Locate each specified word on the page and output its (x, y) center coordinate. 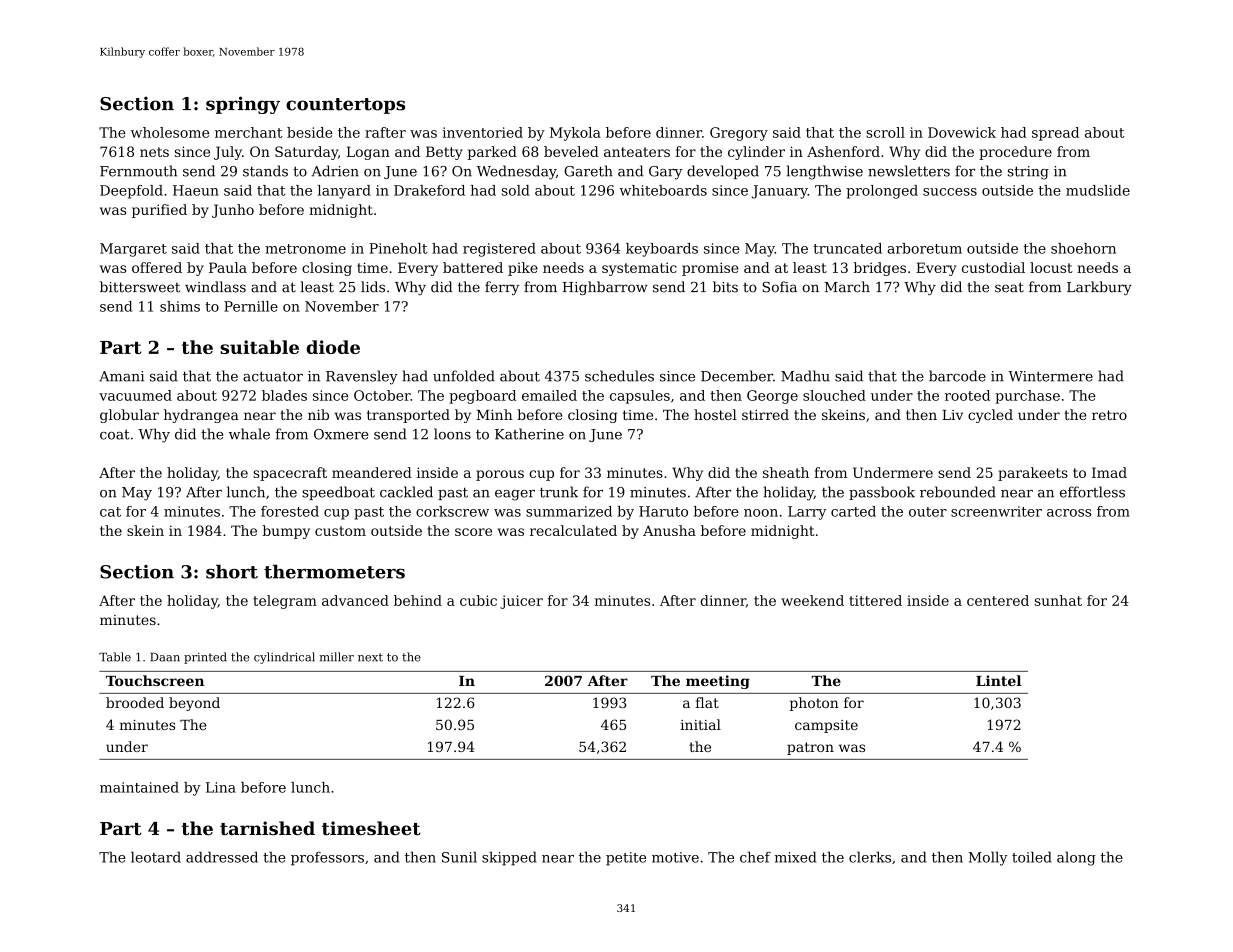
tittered (875, 600)
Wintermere (1050, 376)
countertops (345, 106)
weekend (812, 600)
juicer (521, 602)
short (232, 571)
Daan (165, 657)
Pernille (251, 306)
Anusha (669, 530)
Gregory (739, 134)
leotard (156, 857)
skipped (509, 858)
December (737, 376)
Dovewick (962, 132)
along (1076, 858)
